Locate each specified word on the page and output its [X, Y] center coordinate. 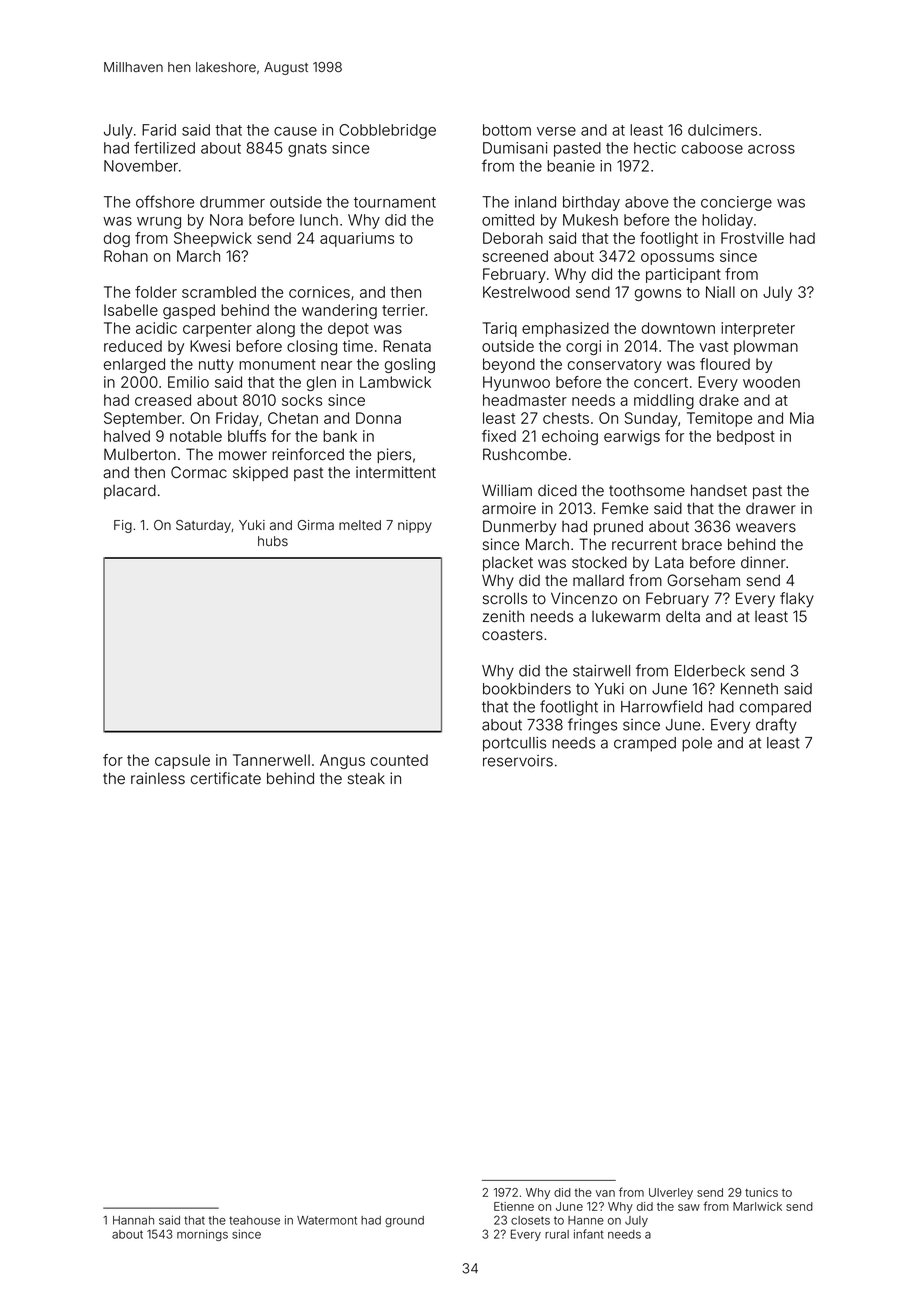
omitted [508, 220]
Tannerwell [271, 760]
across [771, 149]
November [141, 166]
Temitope [719, 419]
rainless [158, 778]
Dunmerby [519, 528]
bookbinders [527, 689]
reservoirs [518, 761]
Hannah [133, 1220]
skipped [260, 473]
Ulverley [671, 1194]
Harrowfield [661, 706]
